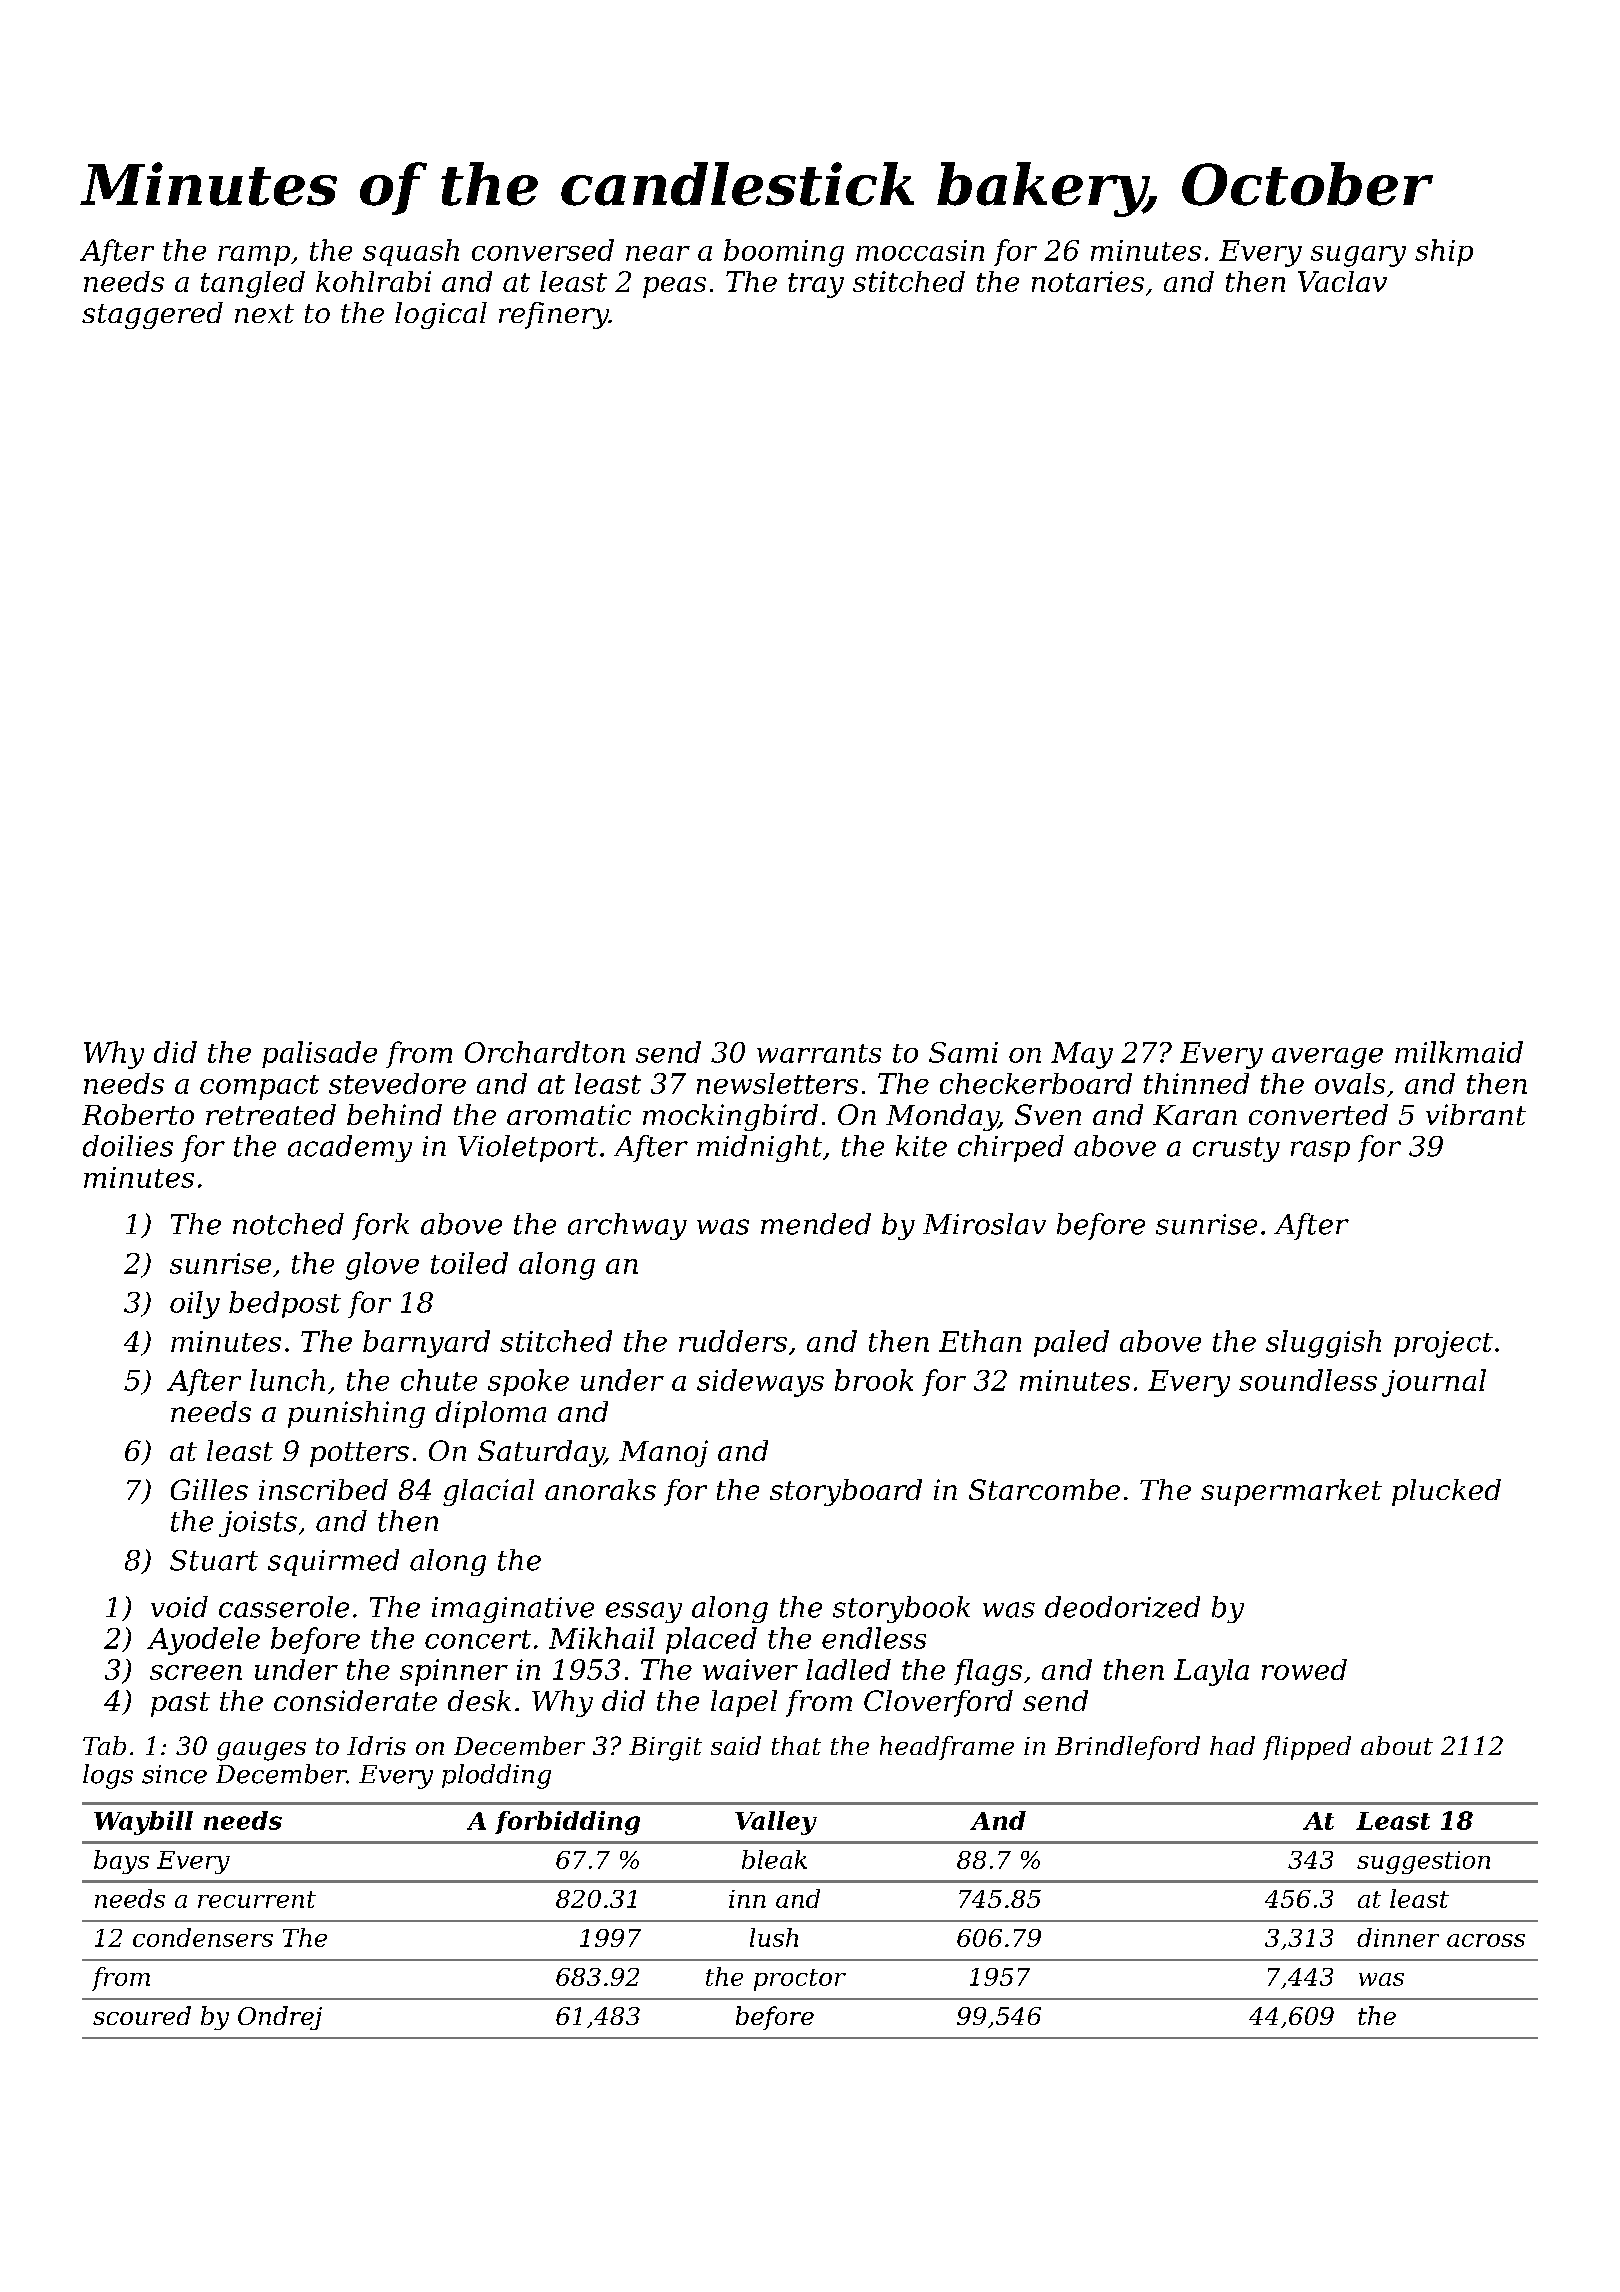  I want to click on Orchardton, so click(545, 1052).
